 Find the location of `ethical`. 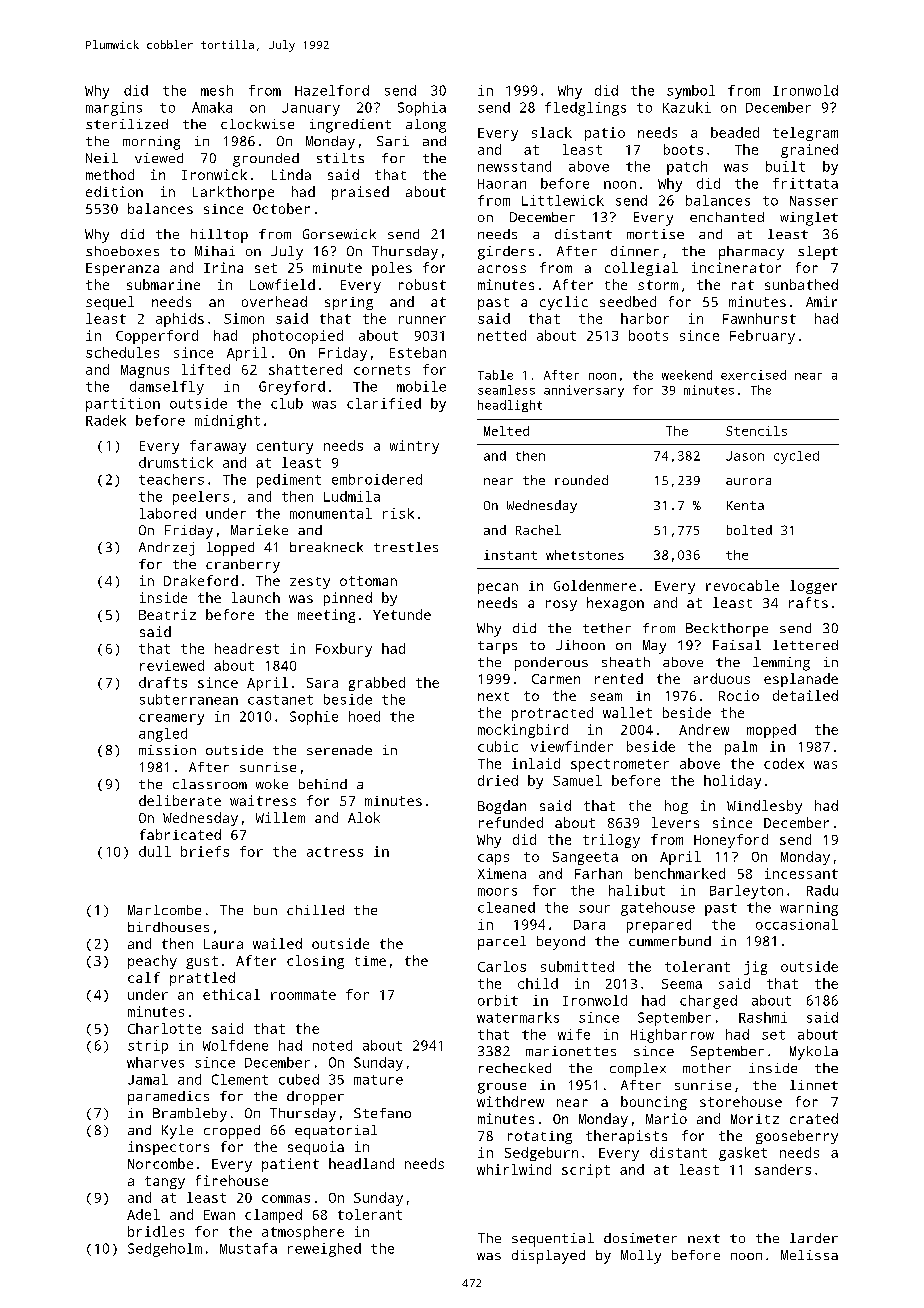

ethical is located at coordinates (231, 994).
